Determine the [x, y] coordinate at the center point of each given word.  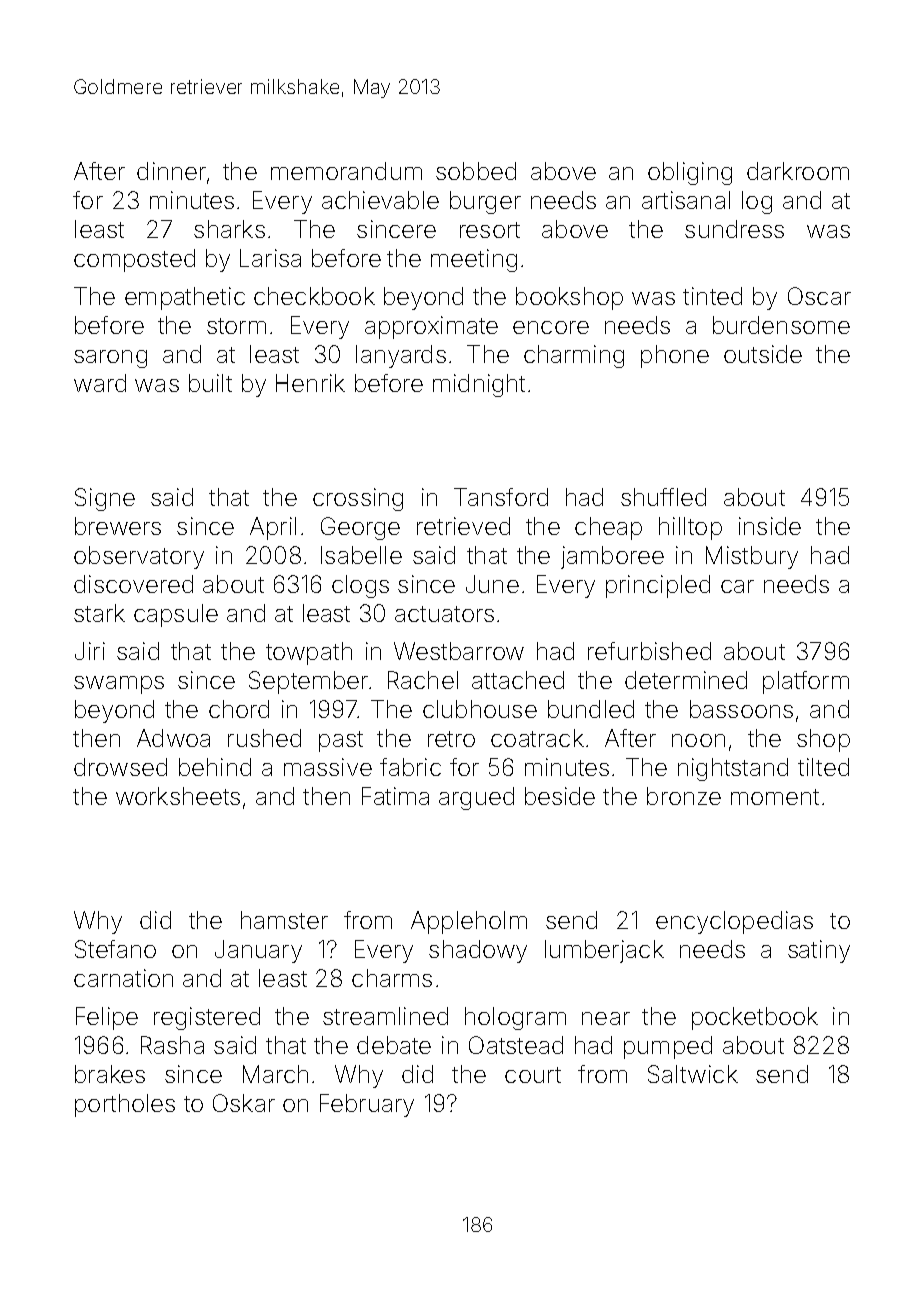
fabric [410, 767]
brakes [110, 1074]
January [258, 951]
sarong [110, 359]
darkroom [798, 171]
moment [775, 797]
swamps [119, 685]
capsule [176, 615]
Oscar [819, 296]
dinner [171, 171]
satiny [819, 951]
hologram [515, 1018]
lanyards [401, 356]
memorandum [346, 171]
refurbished [649, 651]
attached [518, 680]
